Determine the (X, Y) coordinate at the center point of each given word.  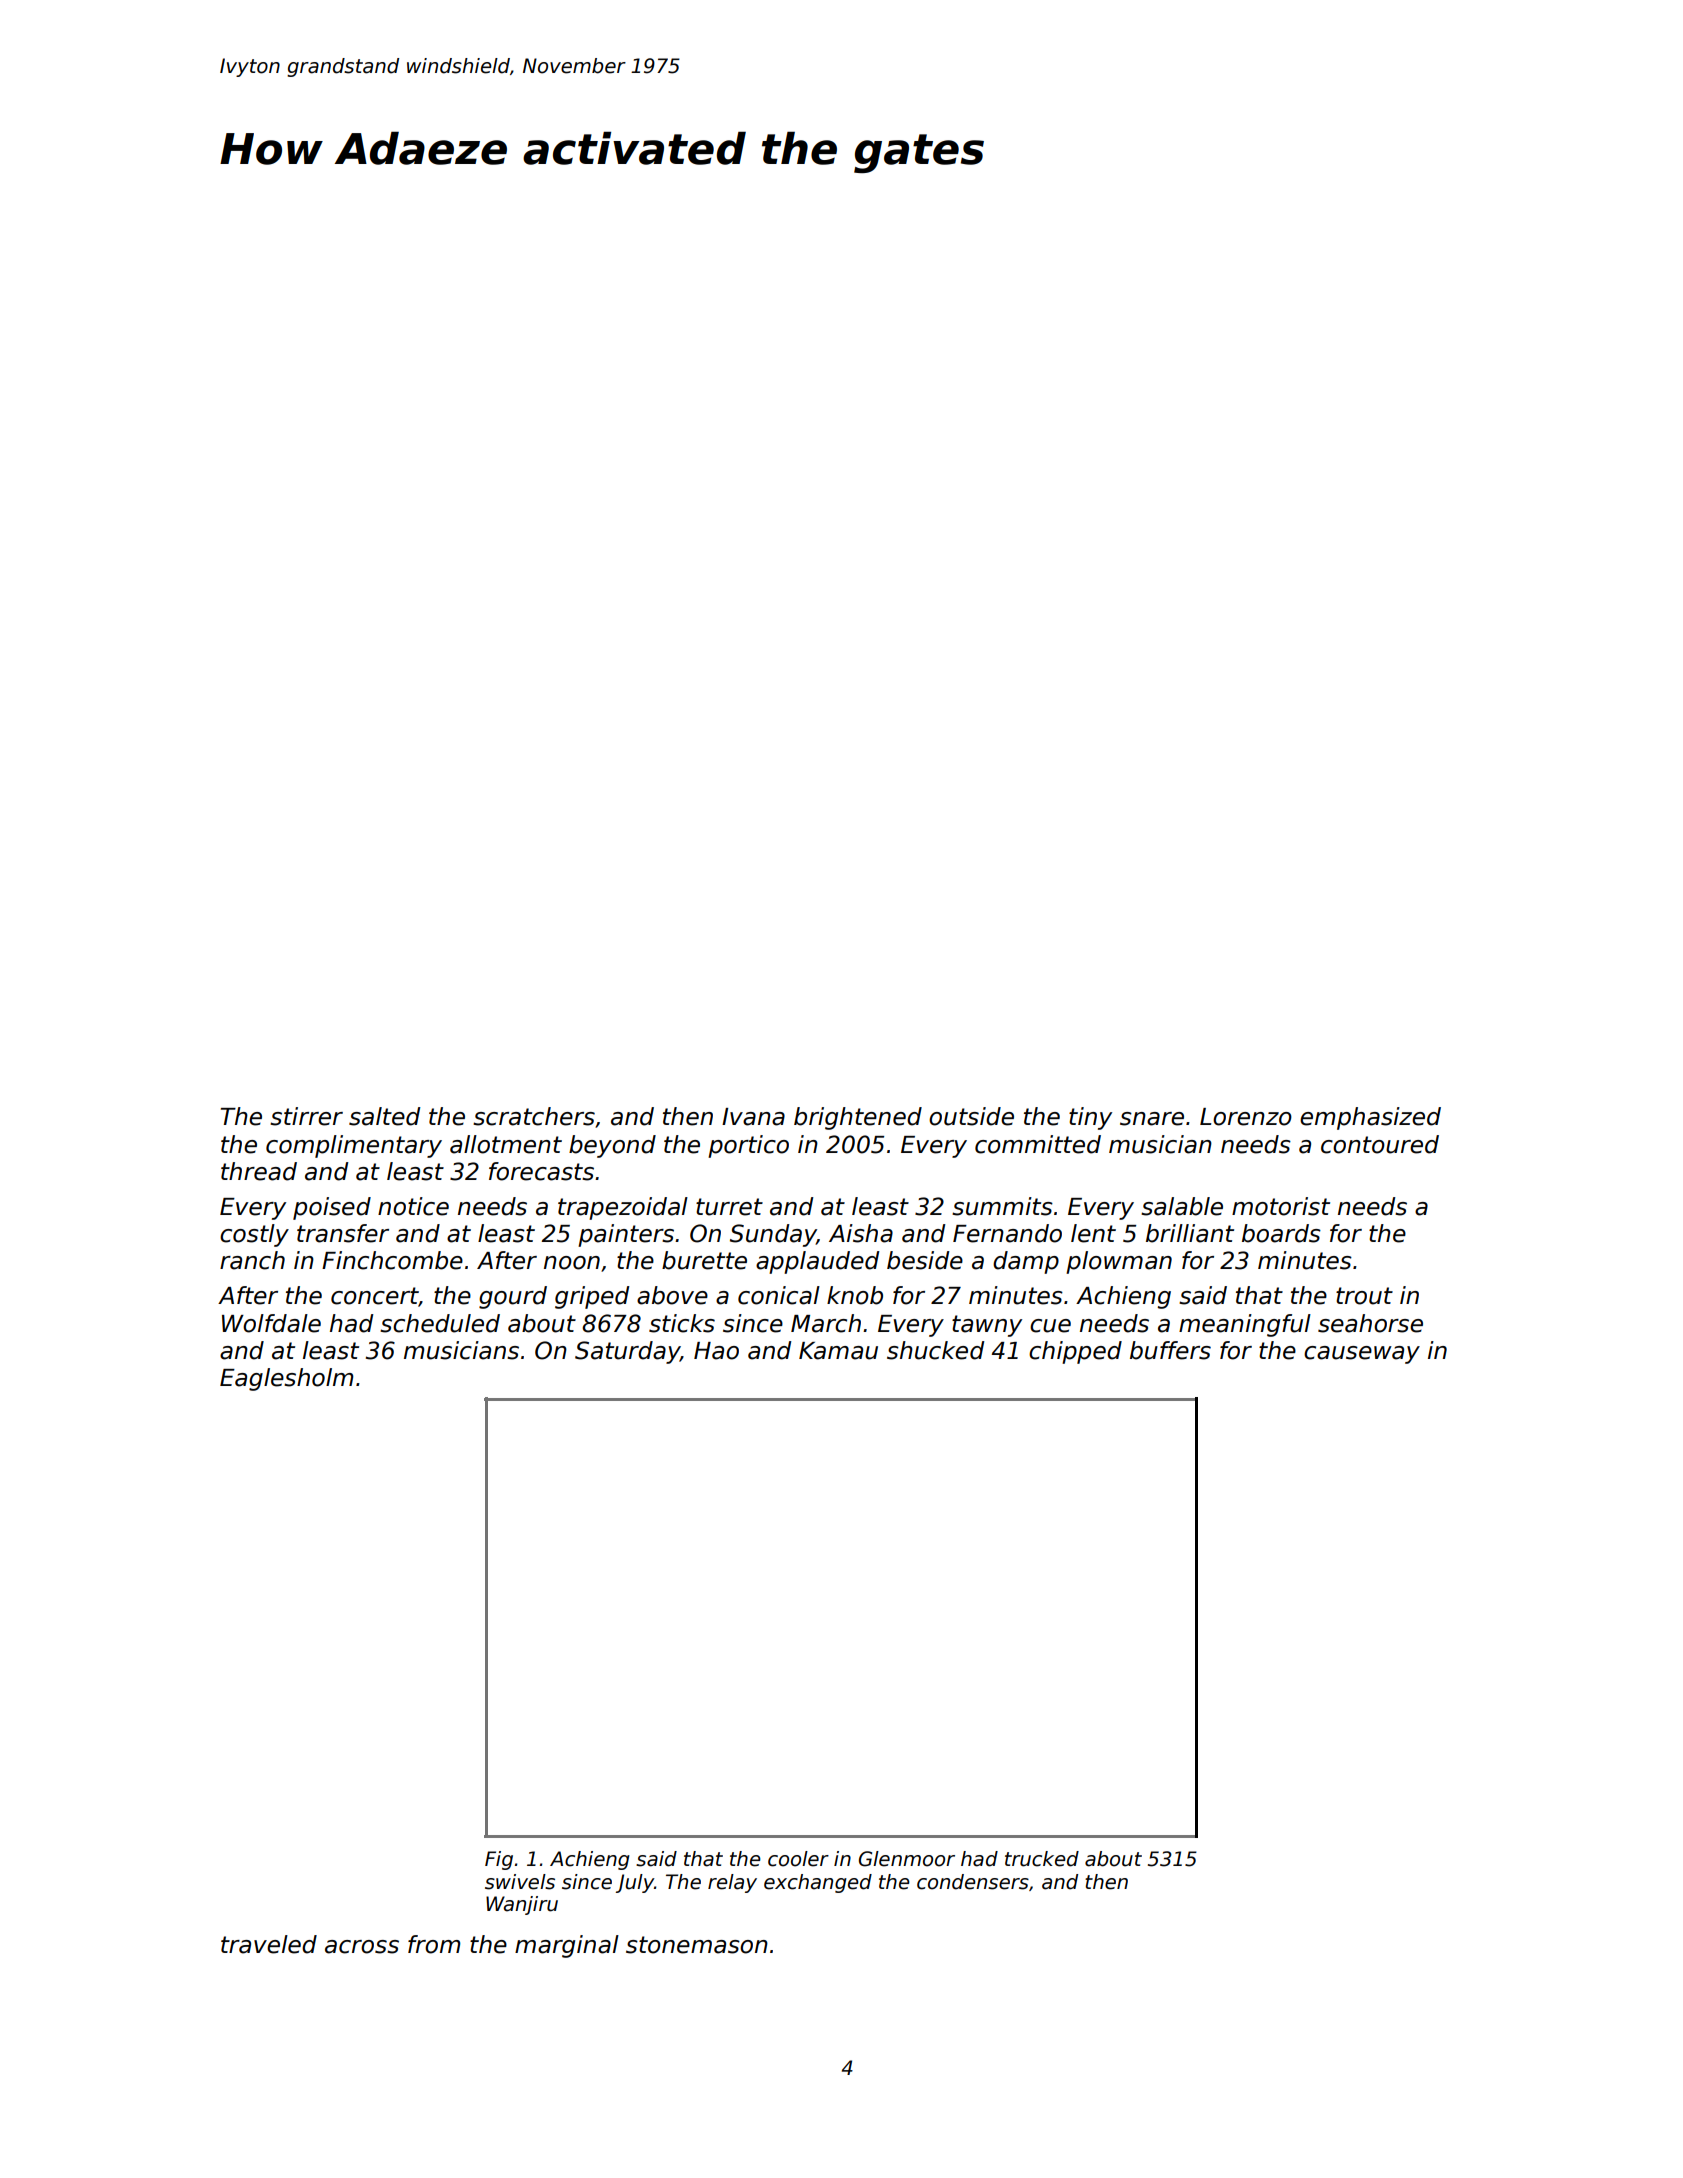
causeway (1362, 1355)
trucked (1042, 1859)
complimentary (354, 1146)
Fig (499, 1860)
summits (1002, 1206)
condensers (973, 1882)
